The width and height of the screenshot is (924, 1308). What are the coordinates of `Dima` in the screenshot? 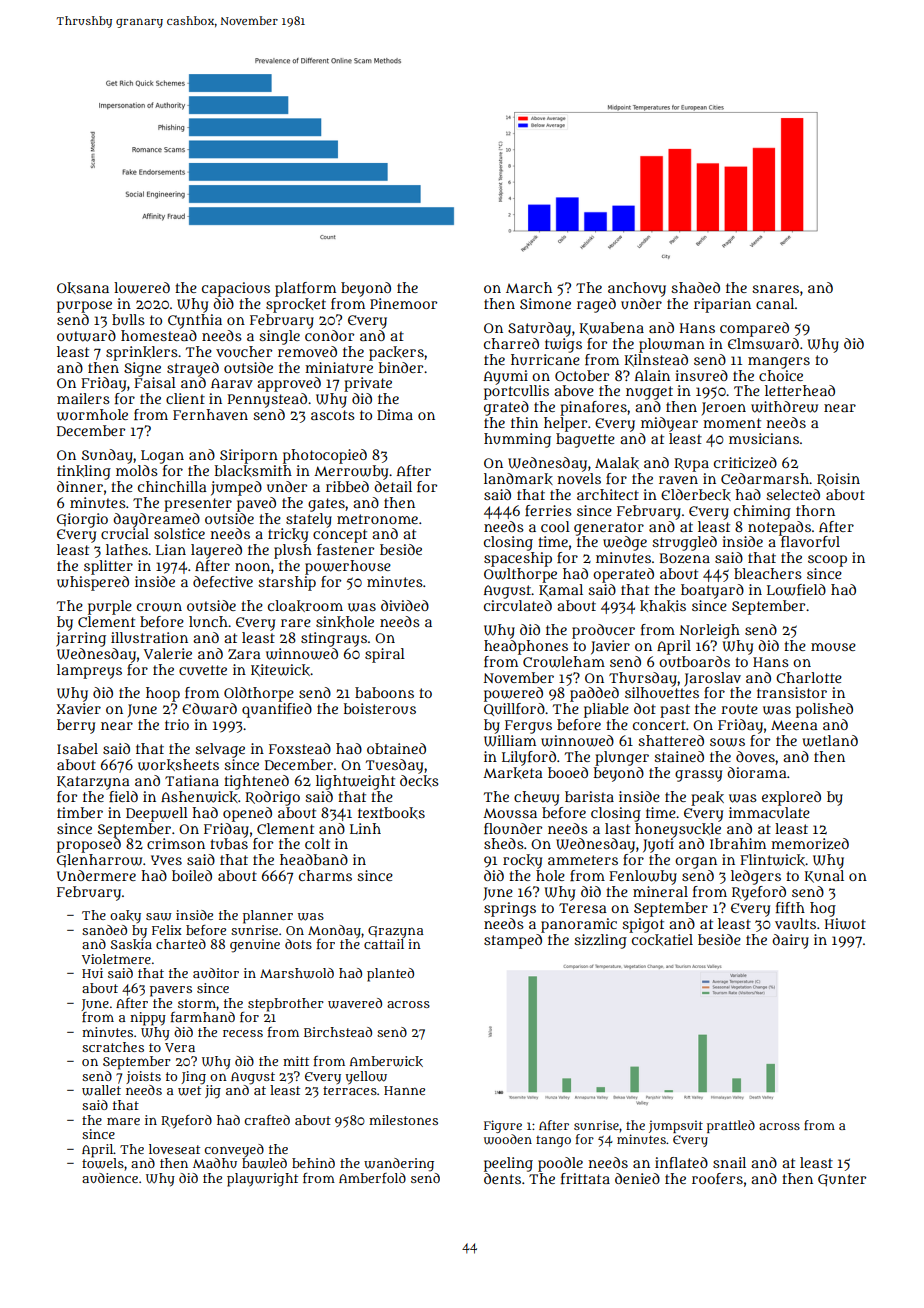 It's located at (395, 414).
